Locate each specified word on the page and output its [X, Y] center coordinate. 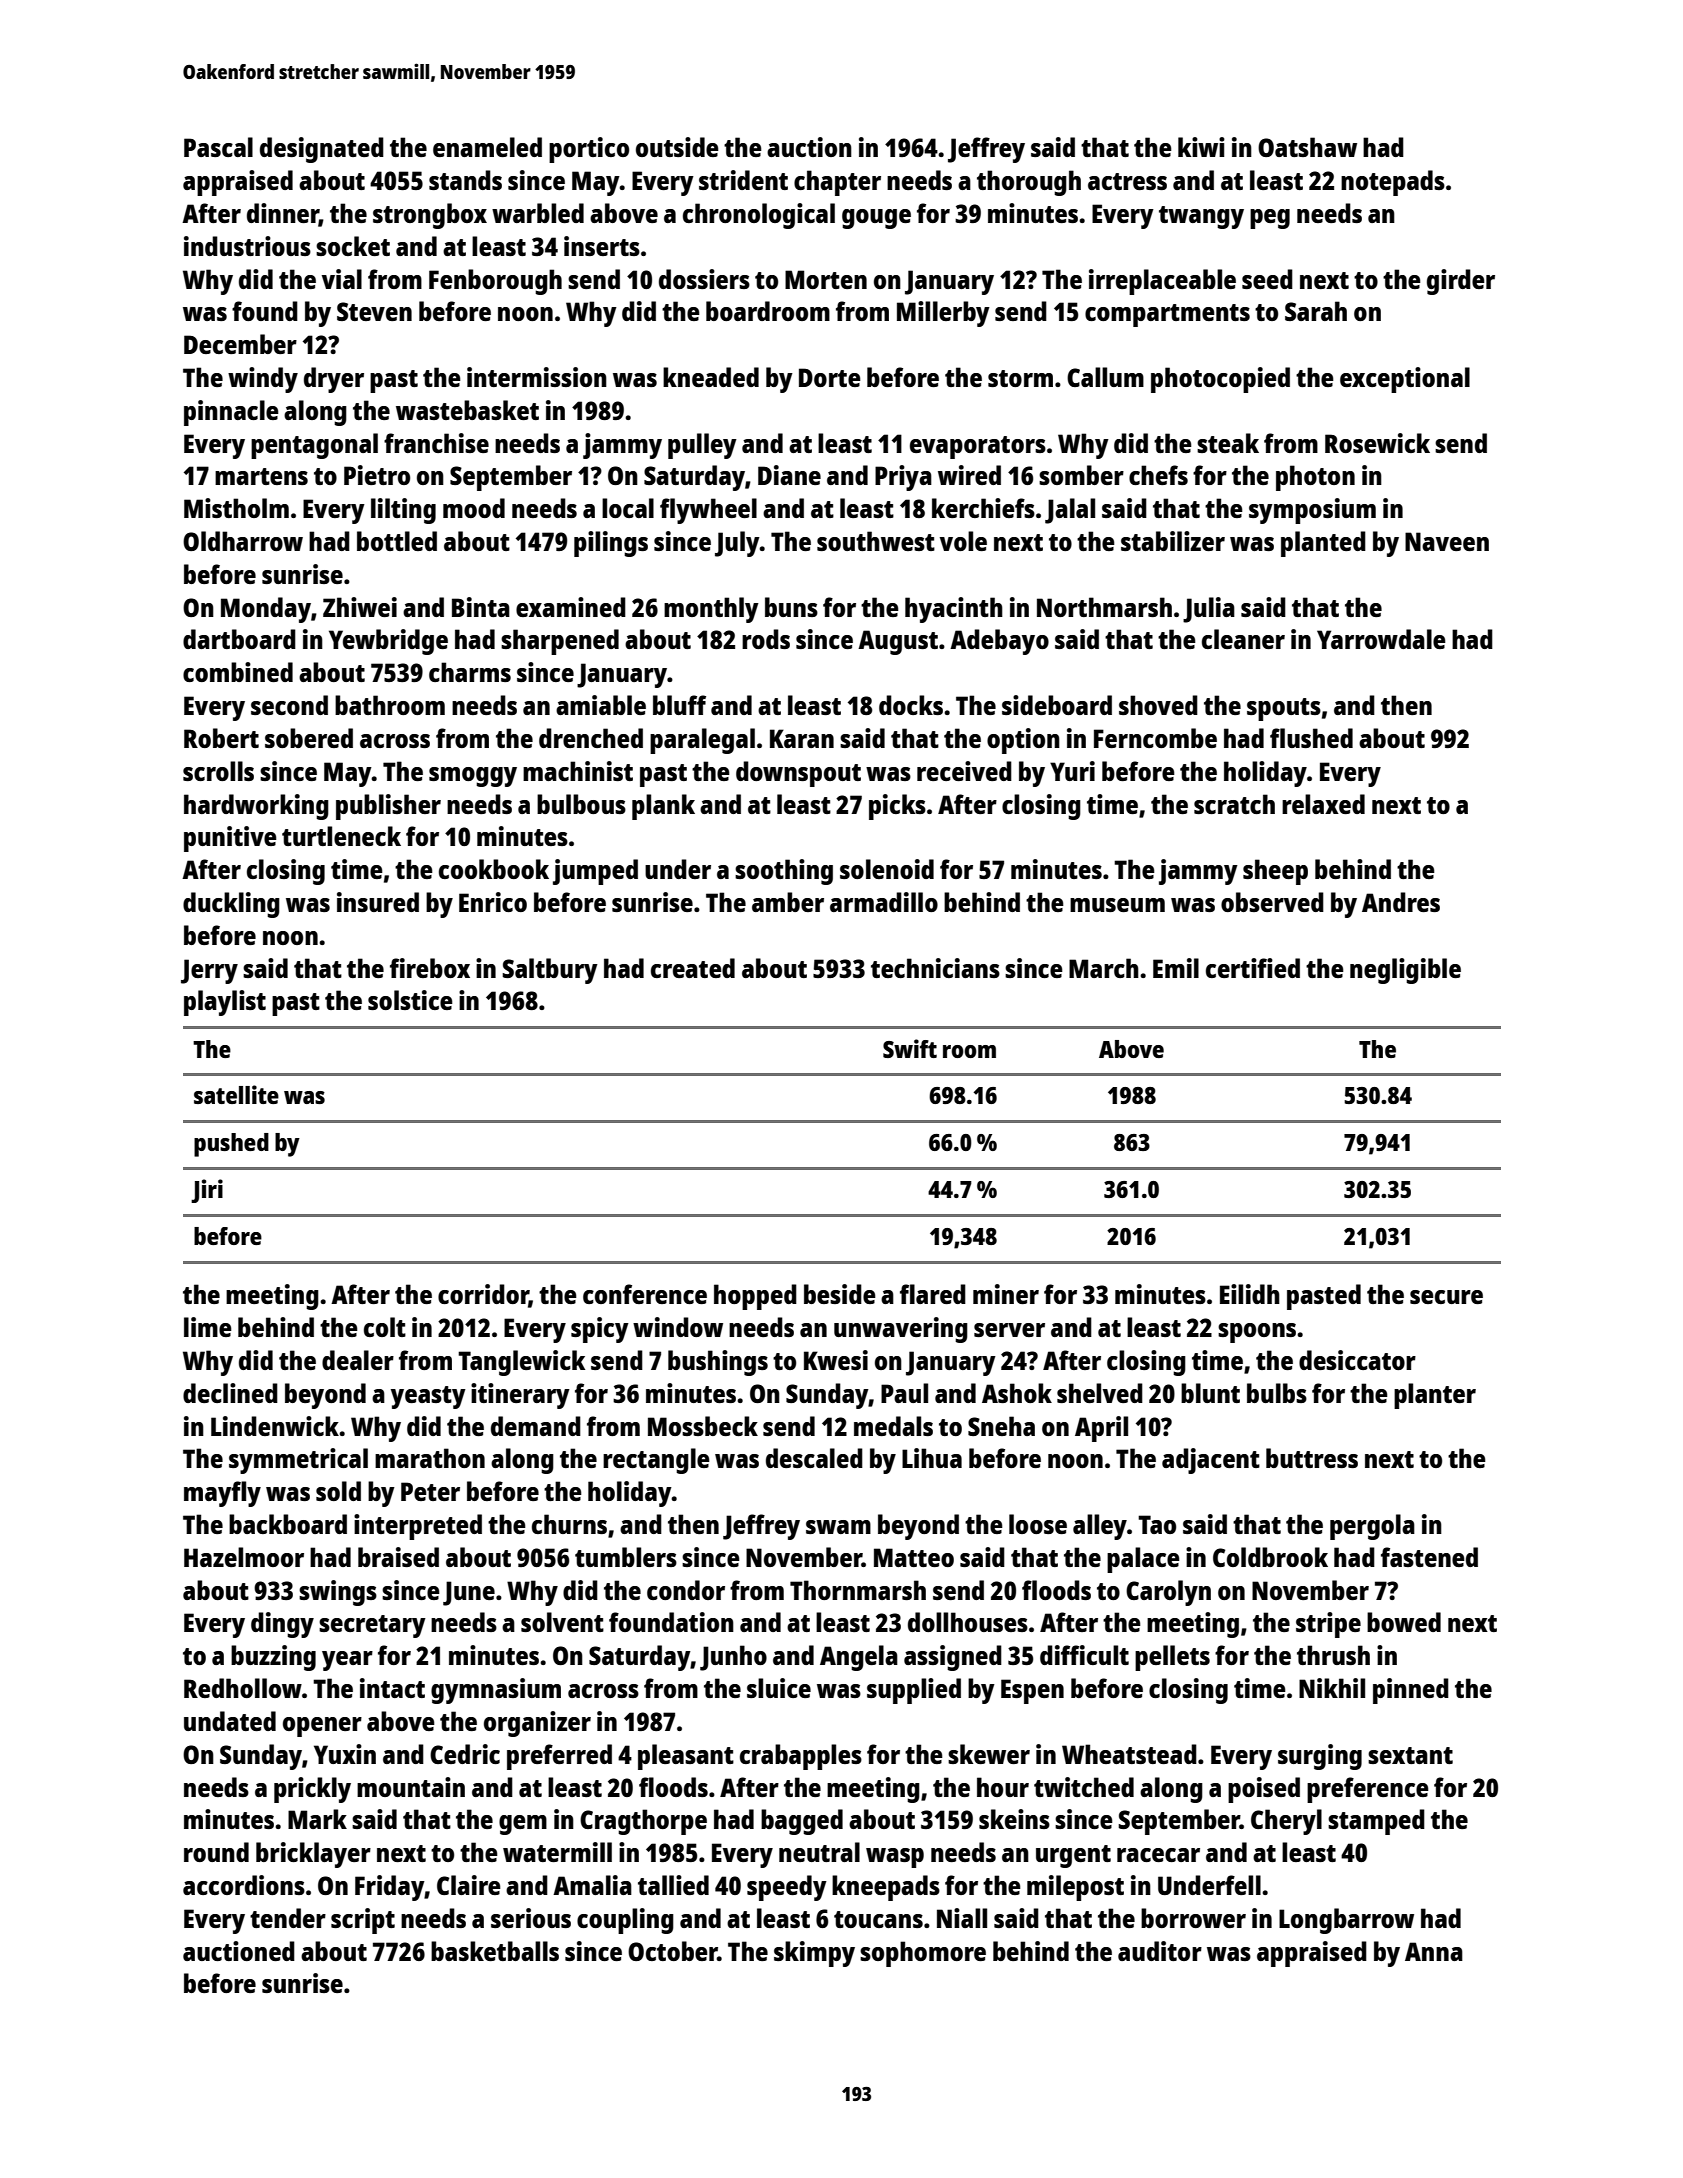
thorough [1029, 183]
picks [897, 807]
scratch [1234, 804]
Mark [317, 1819]
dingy [282, 1625]
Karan [802, 738]
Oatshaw [1307, 147]
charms [470, 672]
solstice [410, 1000]
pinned [1411, 1691]
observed [1272, 902]
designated [322, 150]
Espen [1032, 1691]
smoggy [473, 777]
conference [645, 1294]
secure [1446, 1297]
